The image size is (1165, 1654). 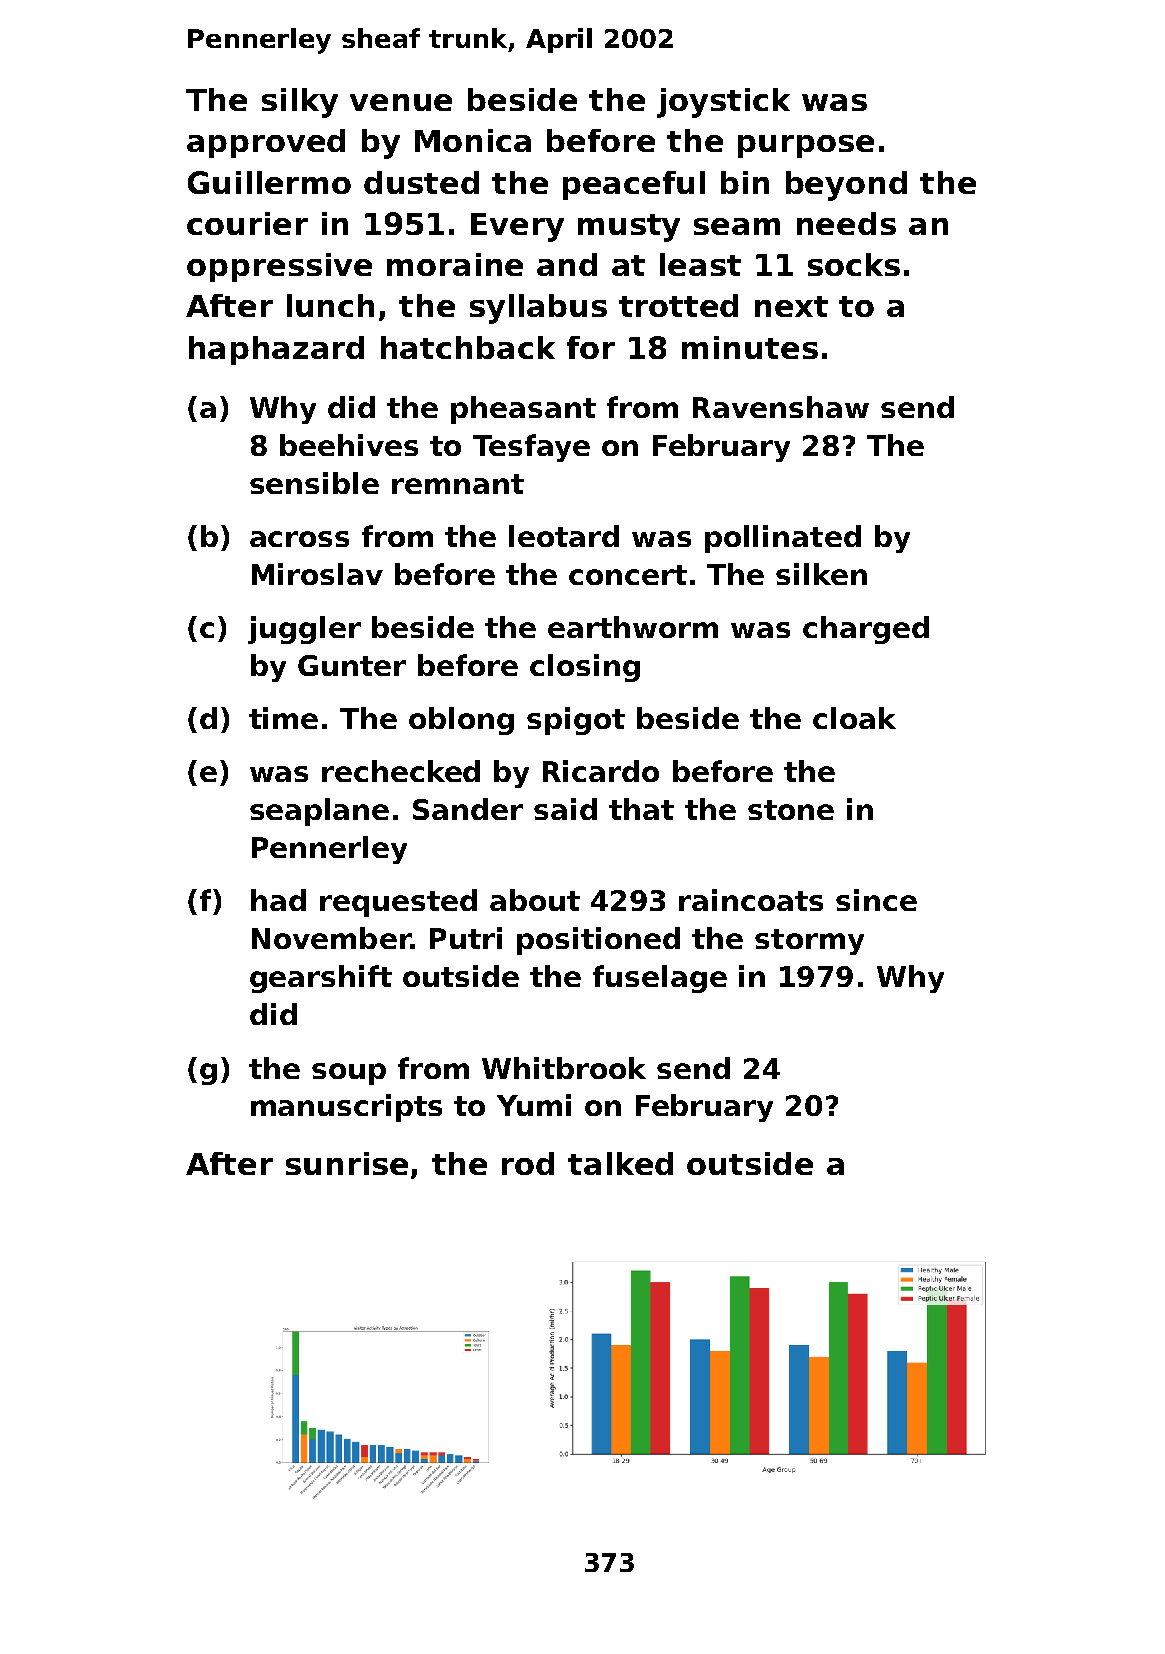 I want to click on stormy, so click(x=809, y=942).
